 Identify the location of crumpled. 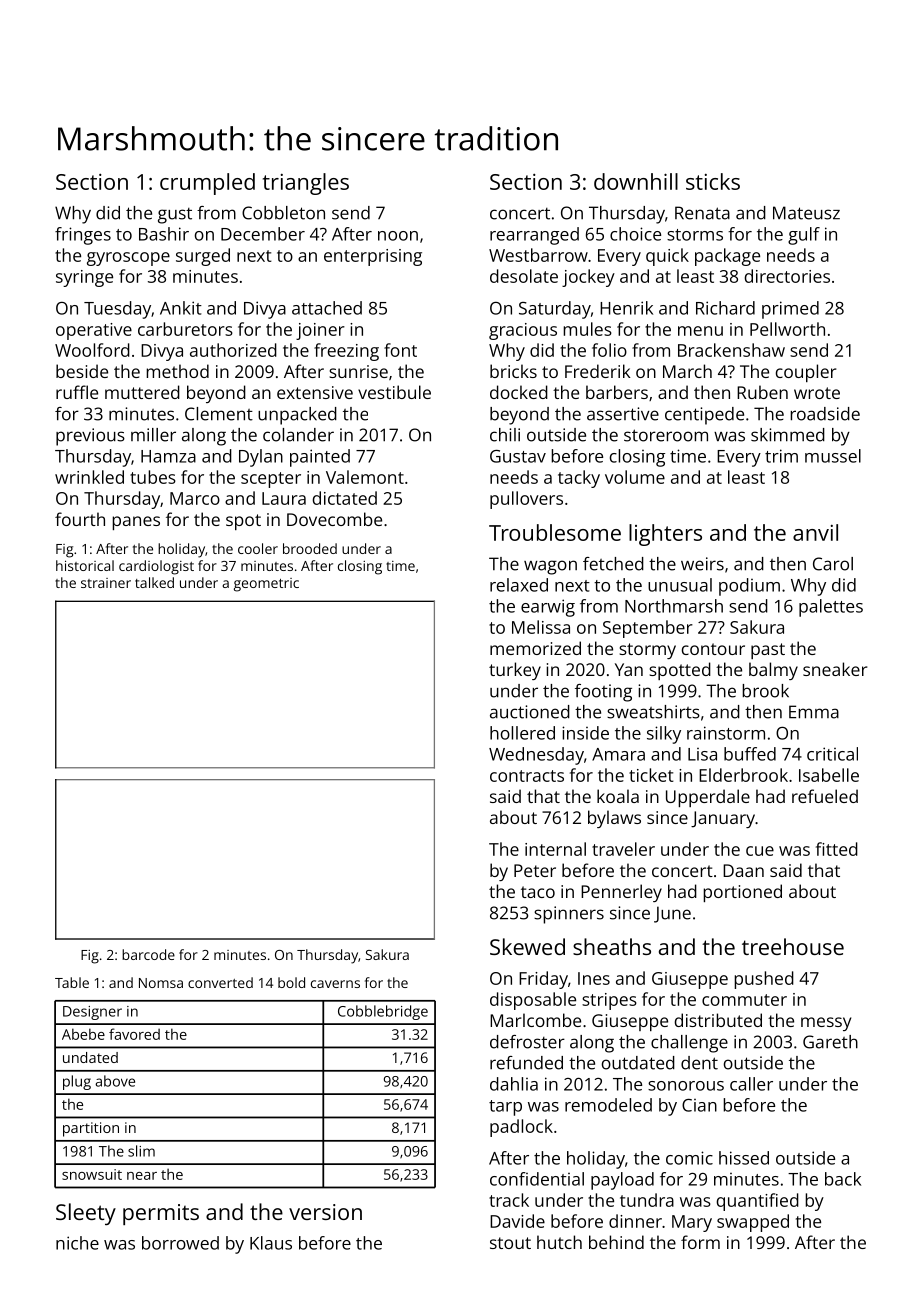
(207, 184).
